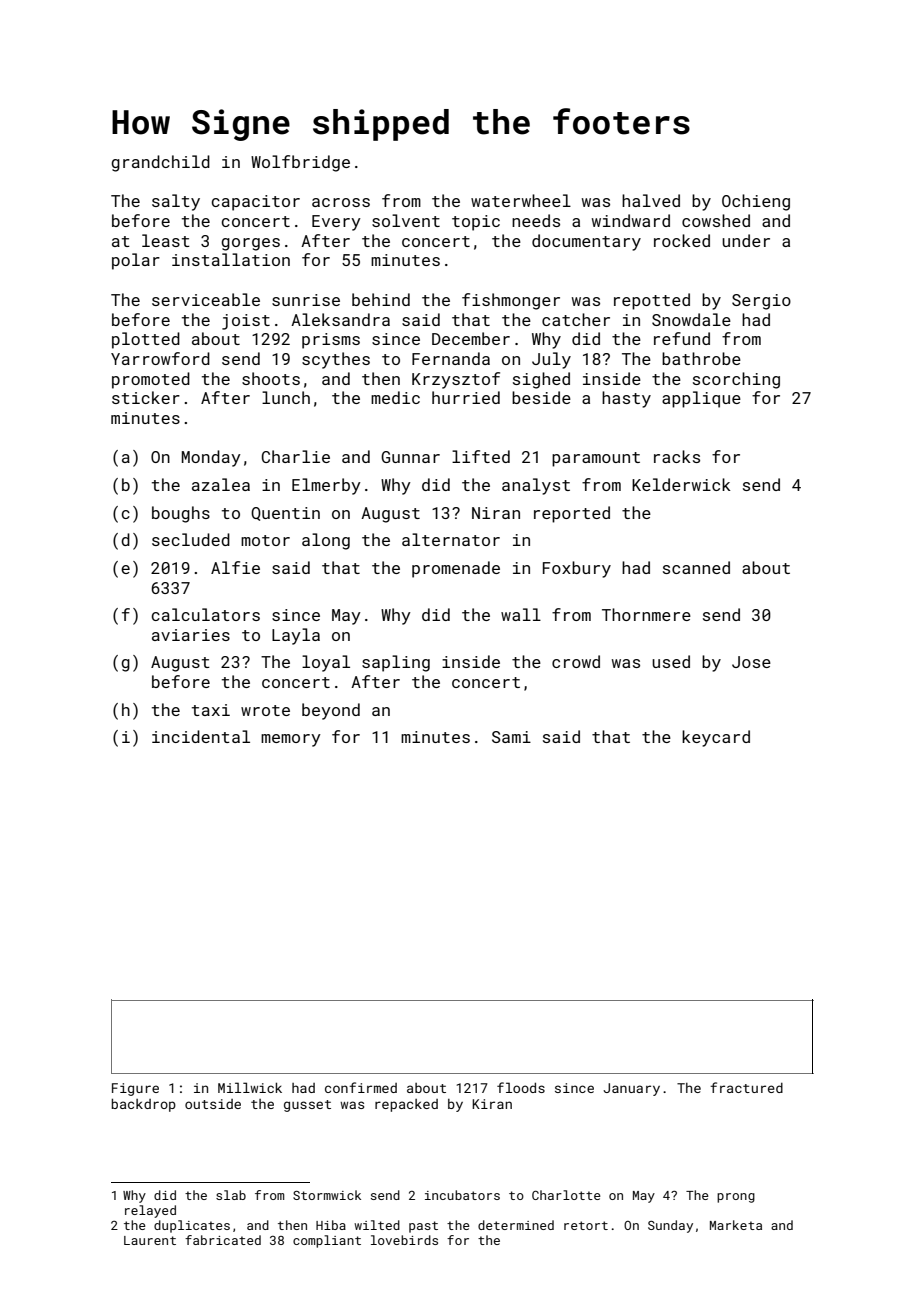  I want to click on memory, so click(291, 740).
